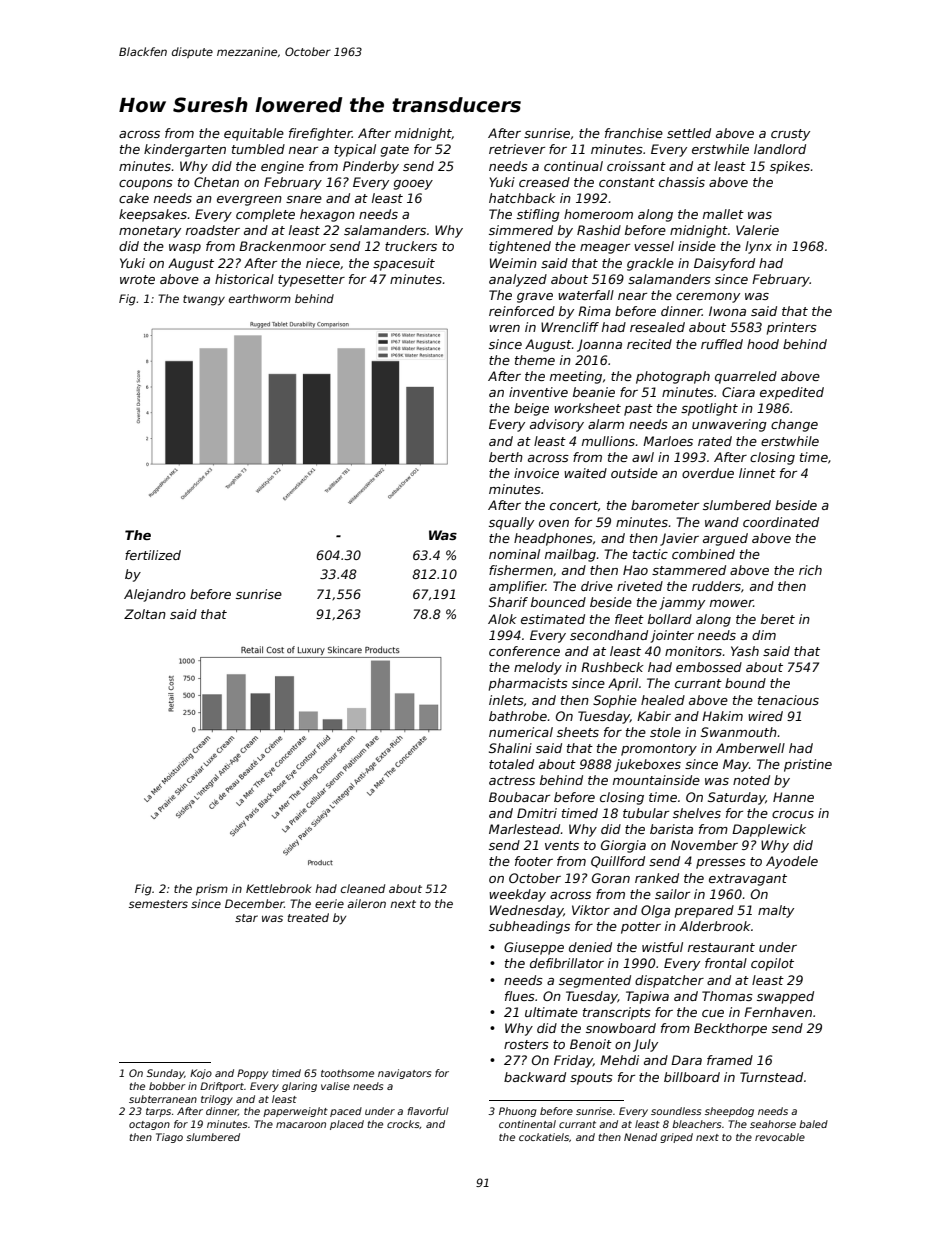 This screenshot has width=952, height=1233. I want to click on twangy, so click(204, 300).
